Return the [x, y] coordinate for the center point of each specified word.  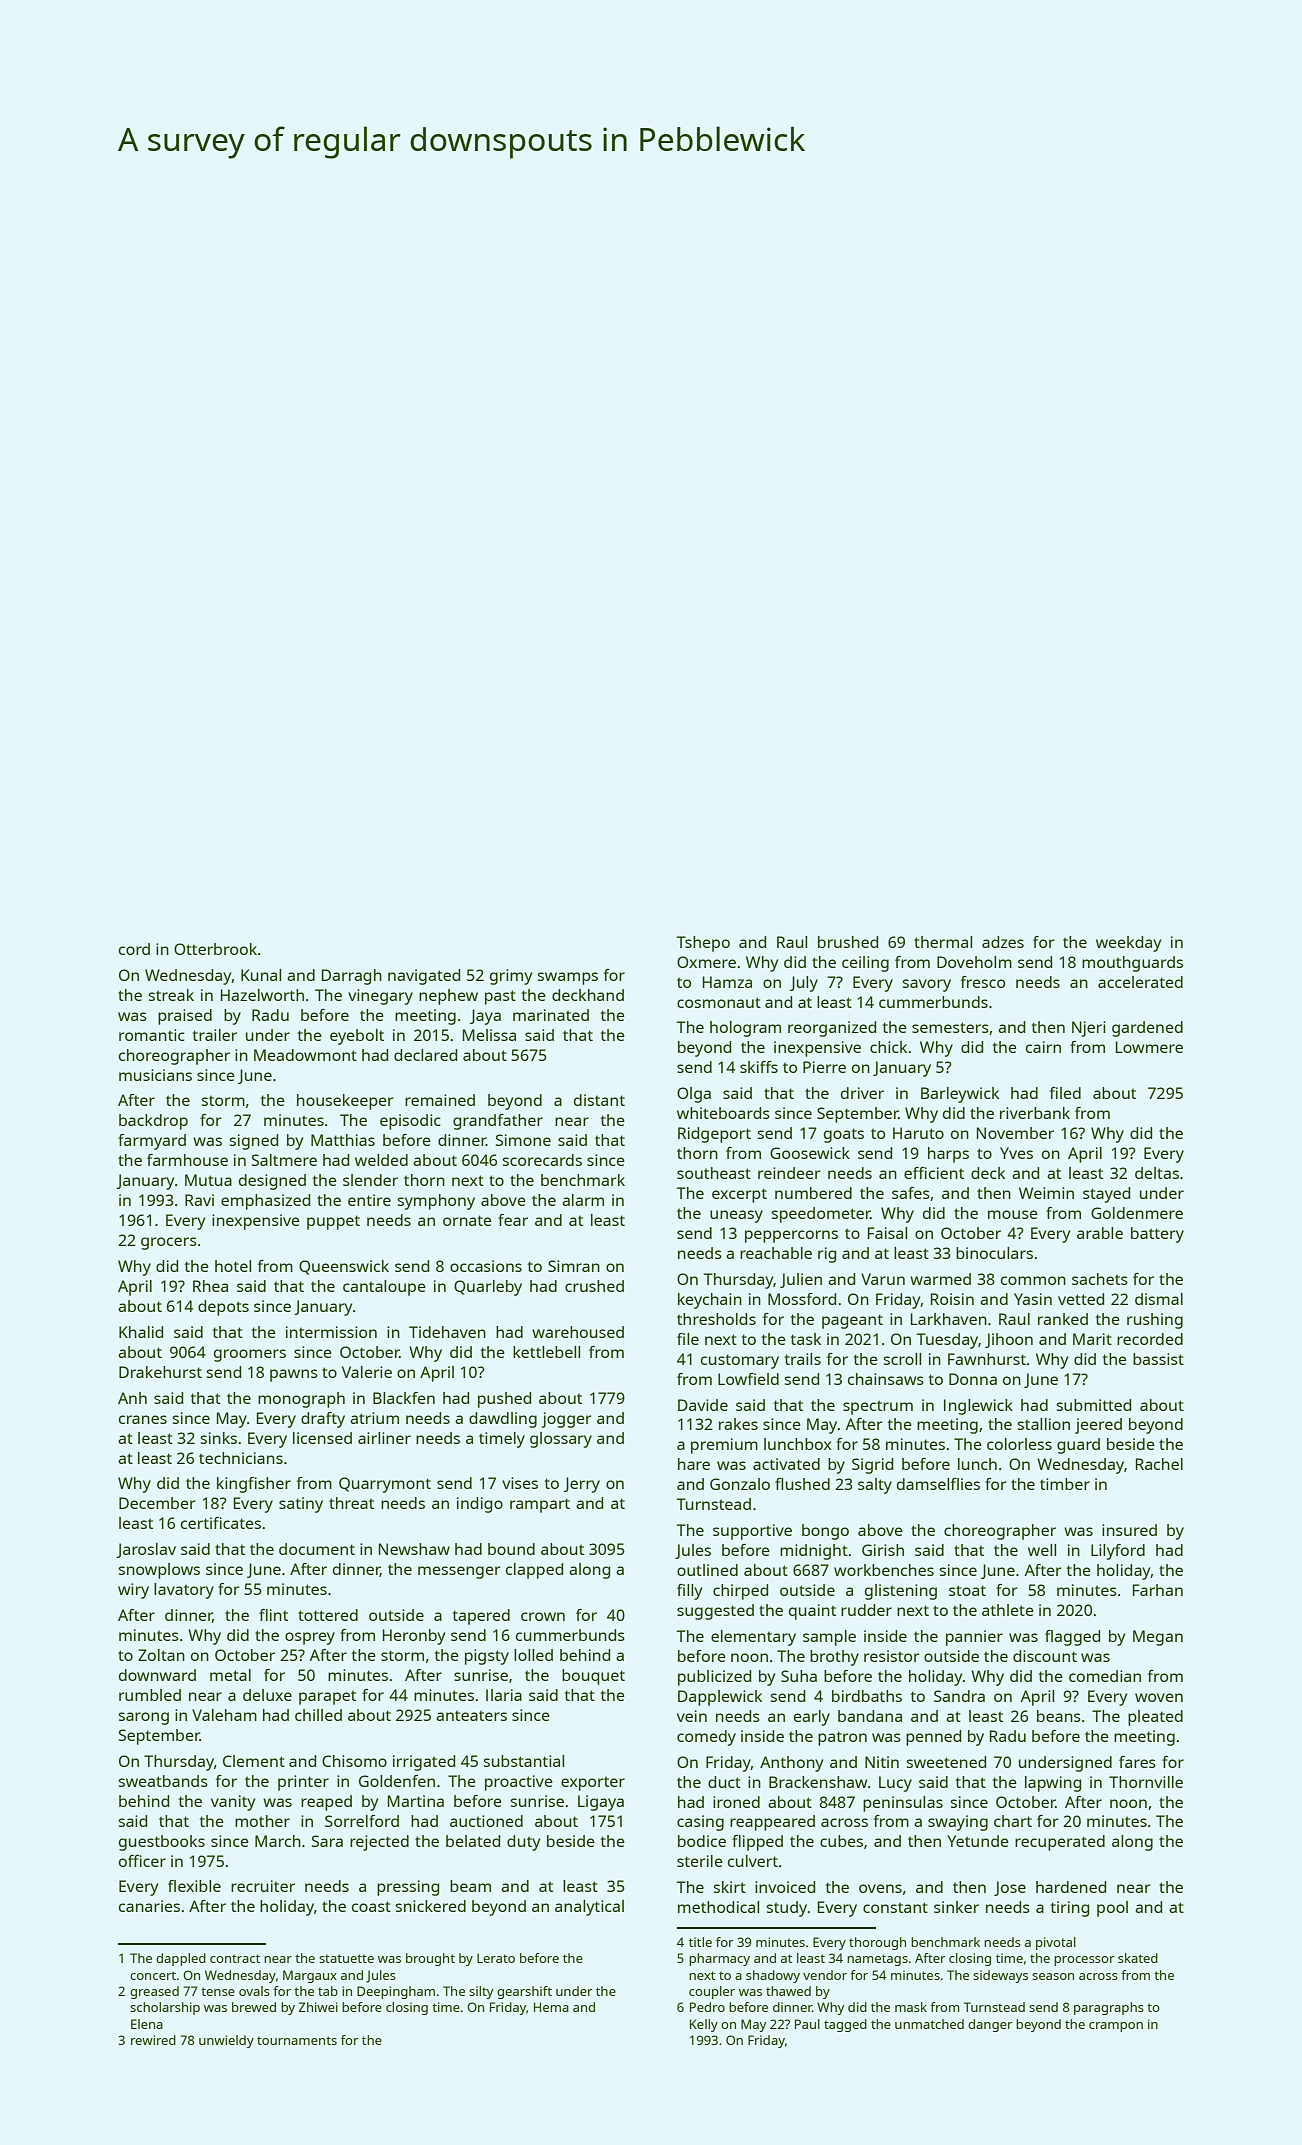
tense [218, 1991]
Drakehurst [160, 1372]
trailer [214, 1035]
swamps [567, 978]
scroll [902, 1359]
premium [724, 1446]
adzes [1003, 942]
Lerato [496, 1958]
